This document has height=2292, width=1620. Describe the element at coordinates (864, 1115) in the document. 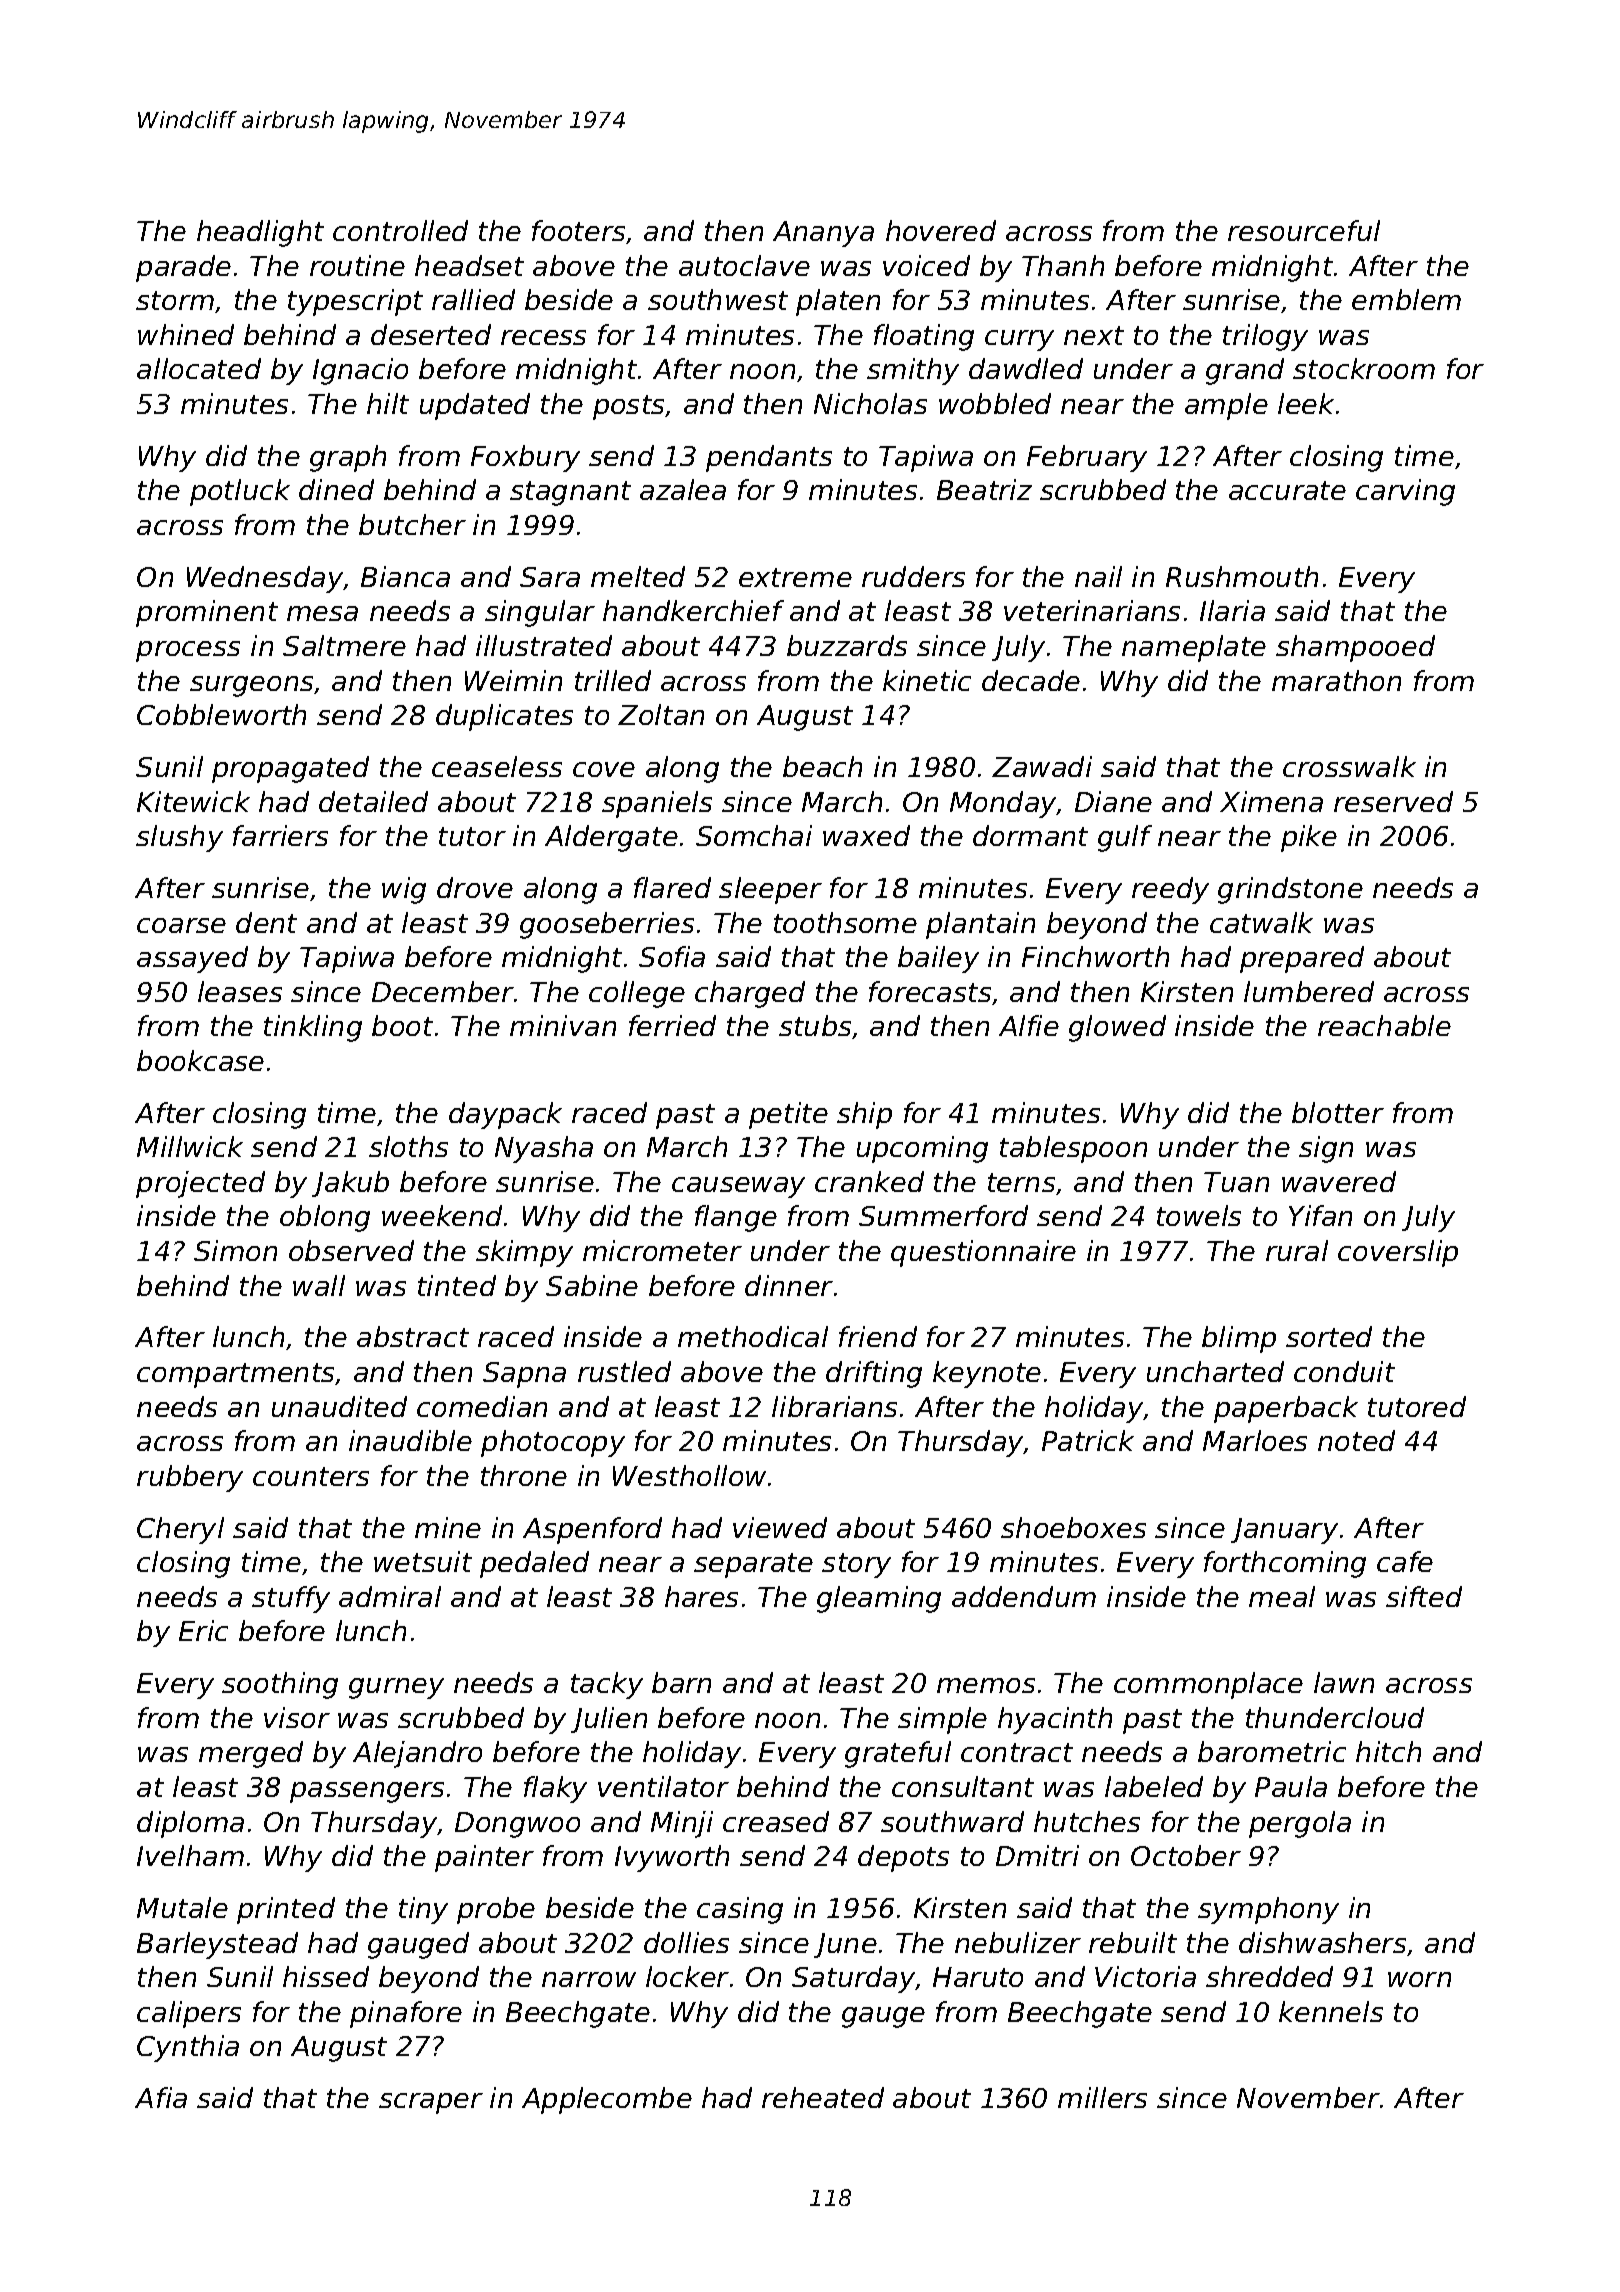

I see `ship` at that location.
